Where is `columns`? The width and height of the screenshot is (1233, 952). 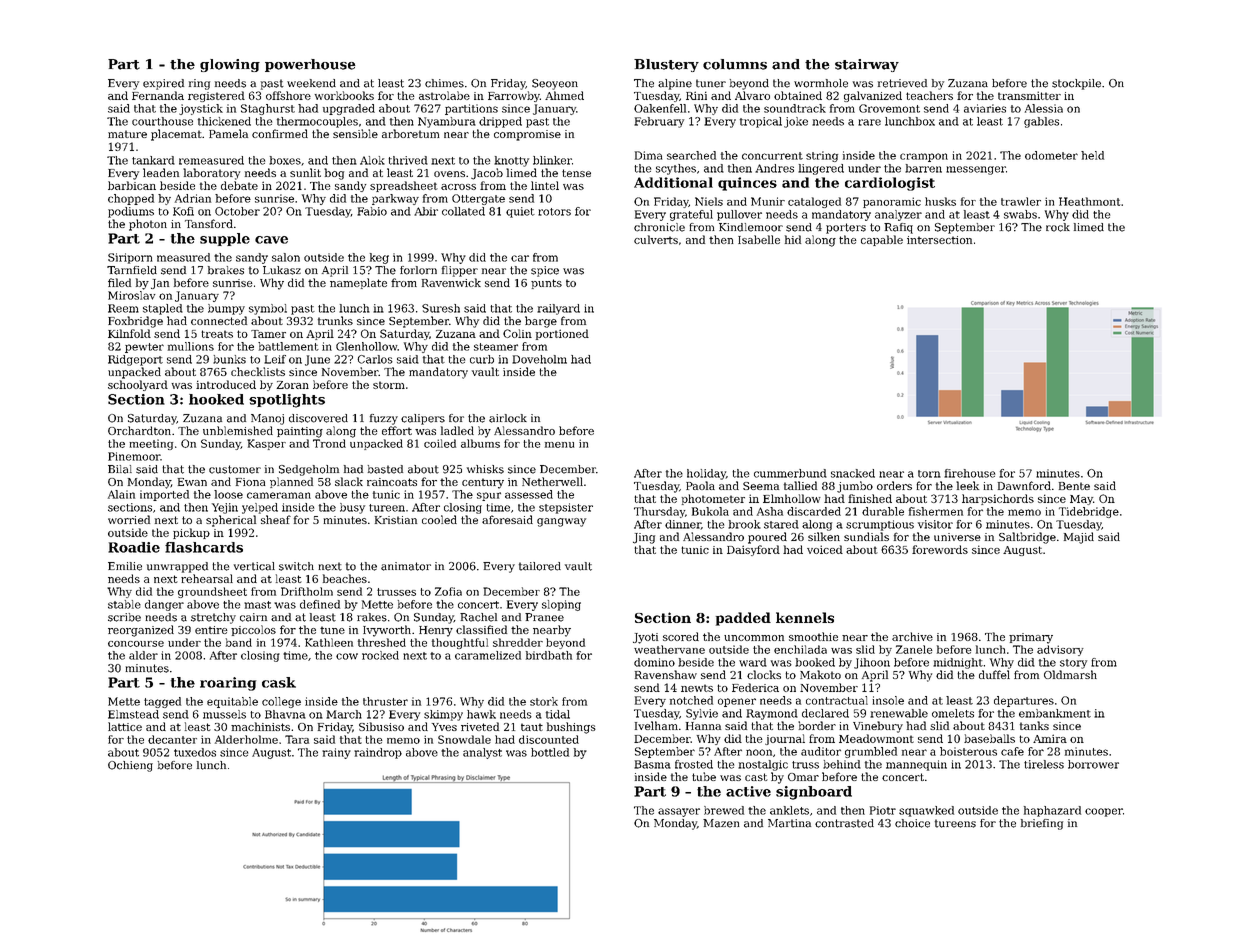
columns is located at coordinates (735, 64).
